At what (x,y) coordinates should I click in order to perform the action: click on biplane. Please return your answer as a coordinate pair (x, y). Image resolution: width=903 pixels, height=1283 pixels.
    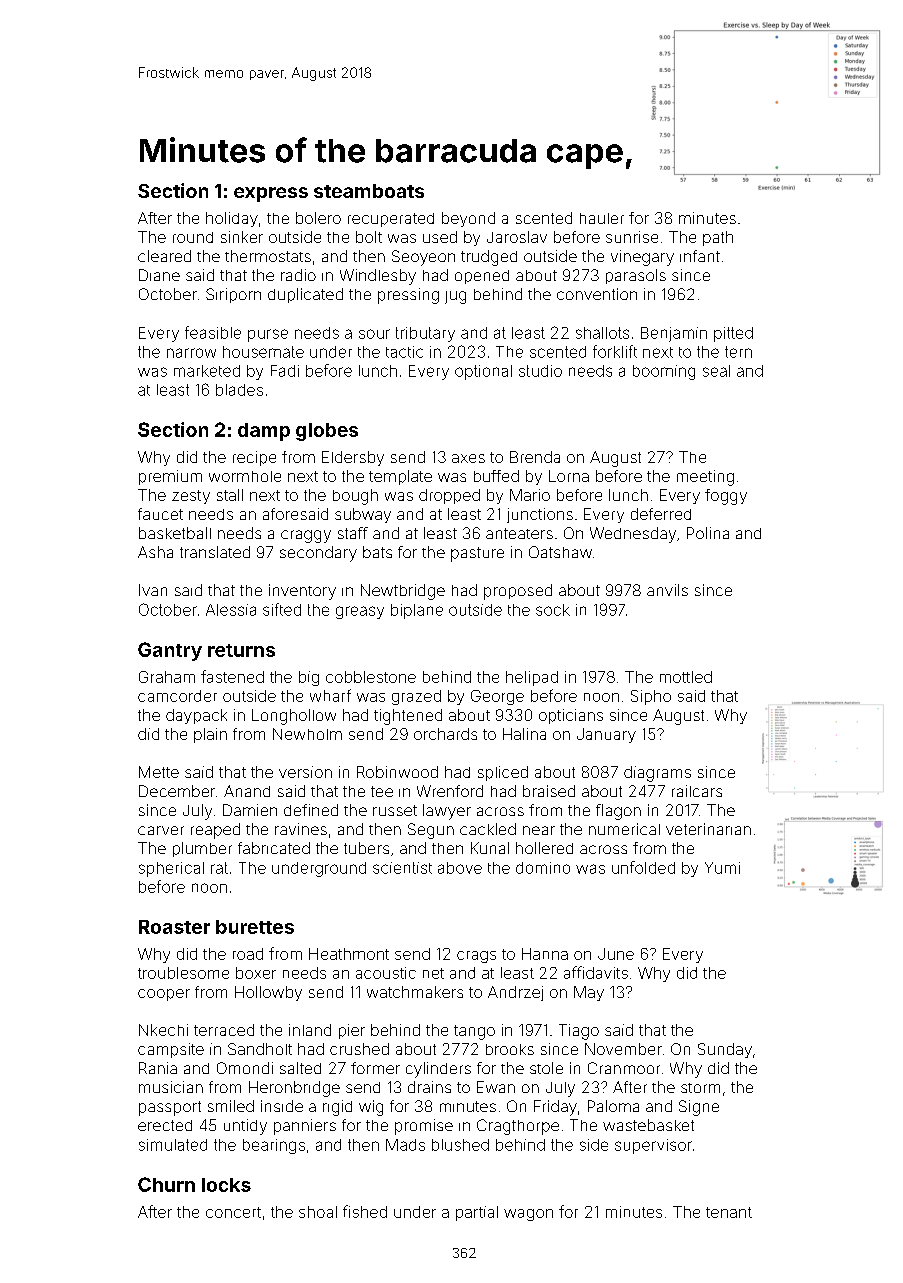
    Looking at the image, I should click on (417, 611).
